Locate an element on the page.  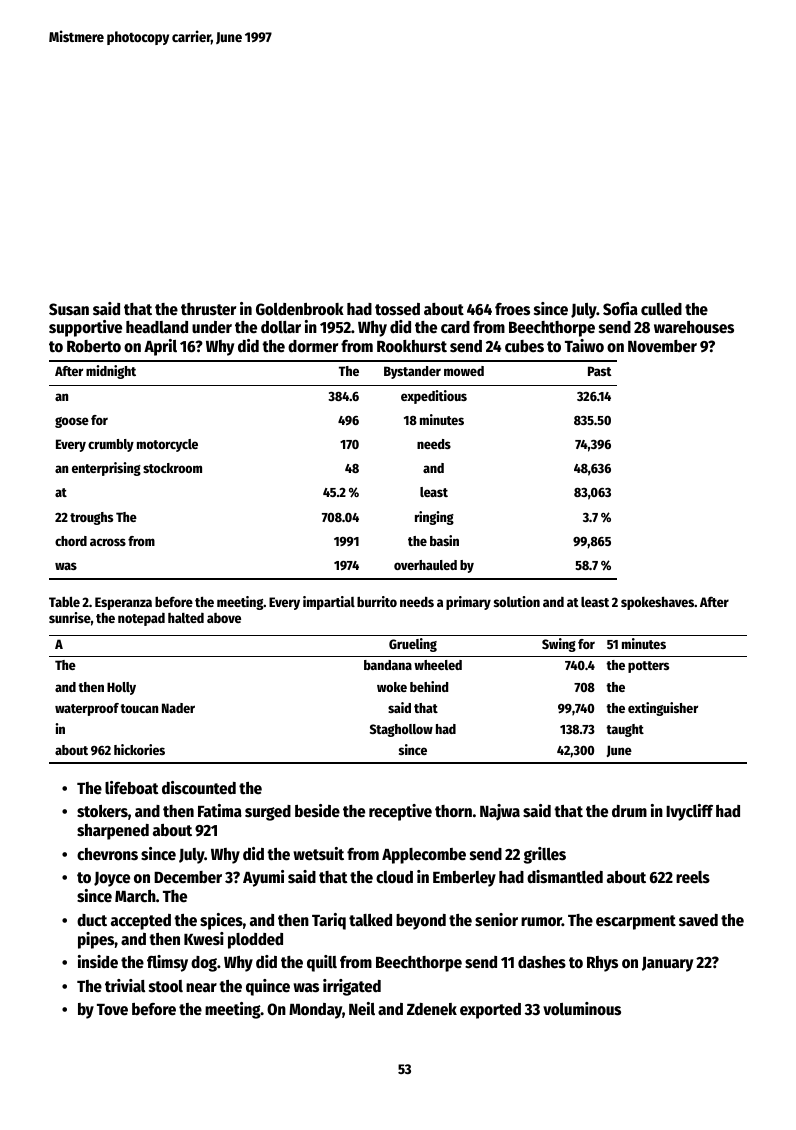
taught is located at coordinates (625, 730).
